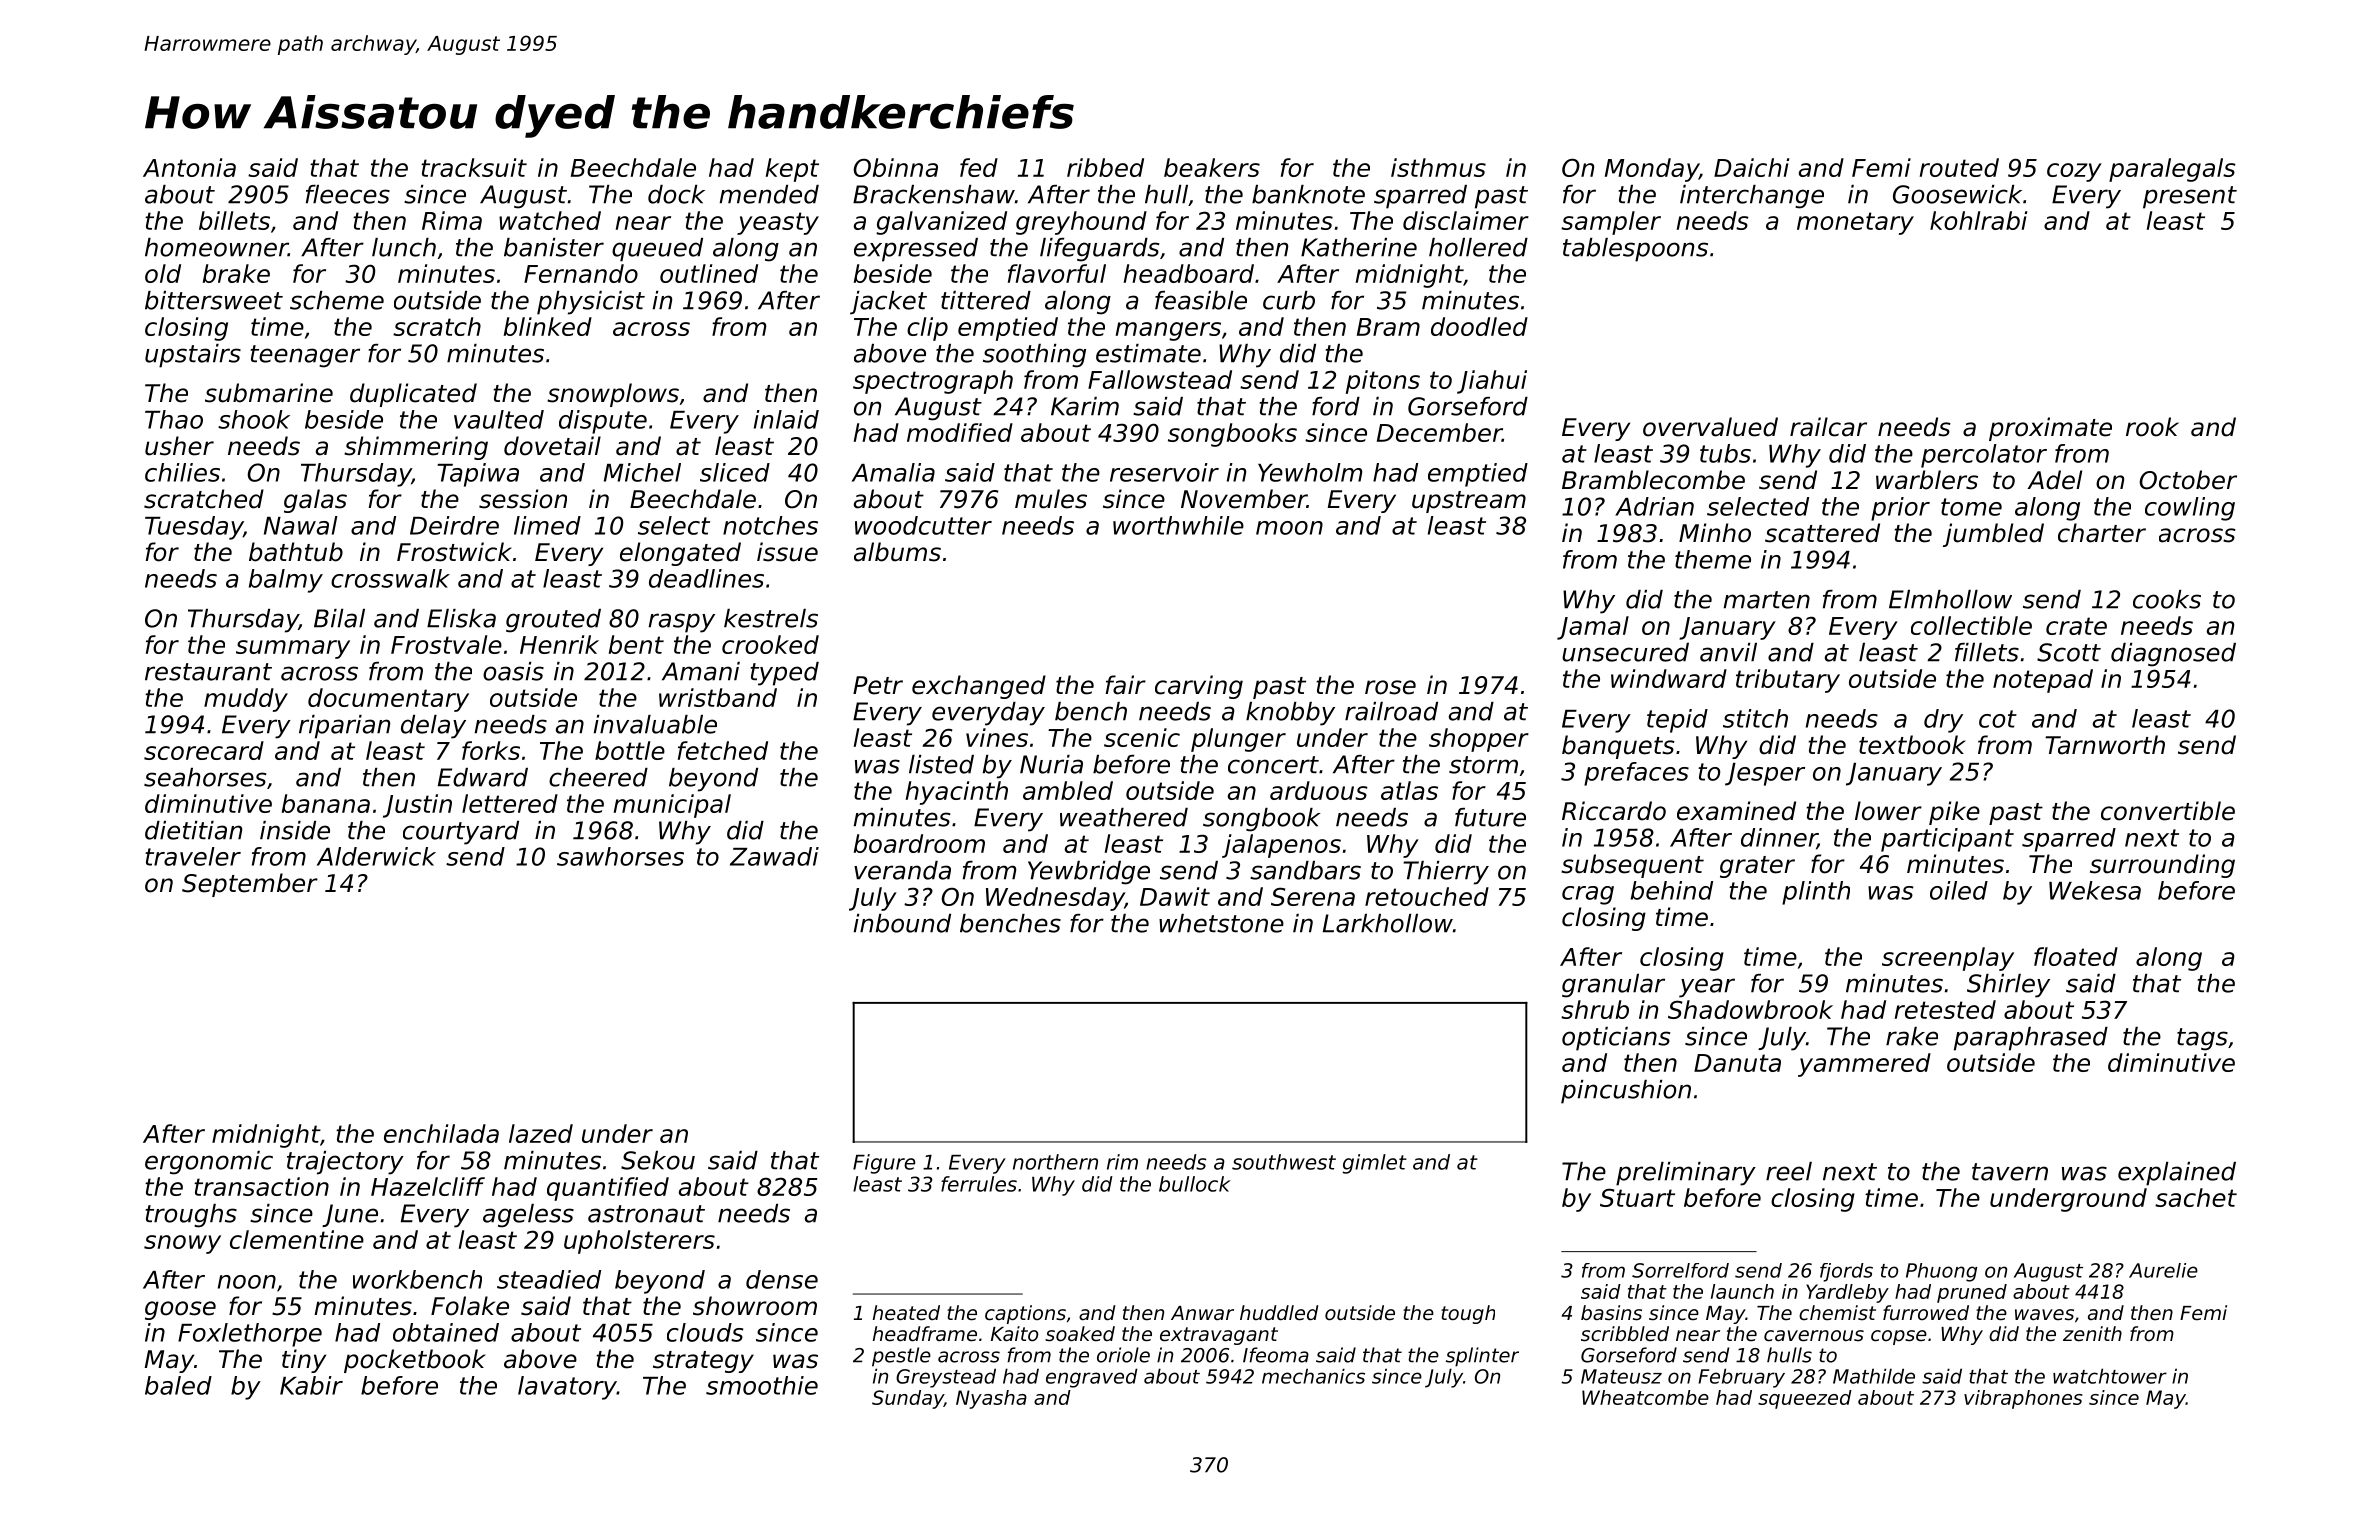  I want to click on present, so click(2190, 197).
